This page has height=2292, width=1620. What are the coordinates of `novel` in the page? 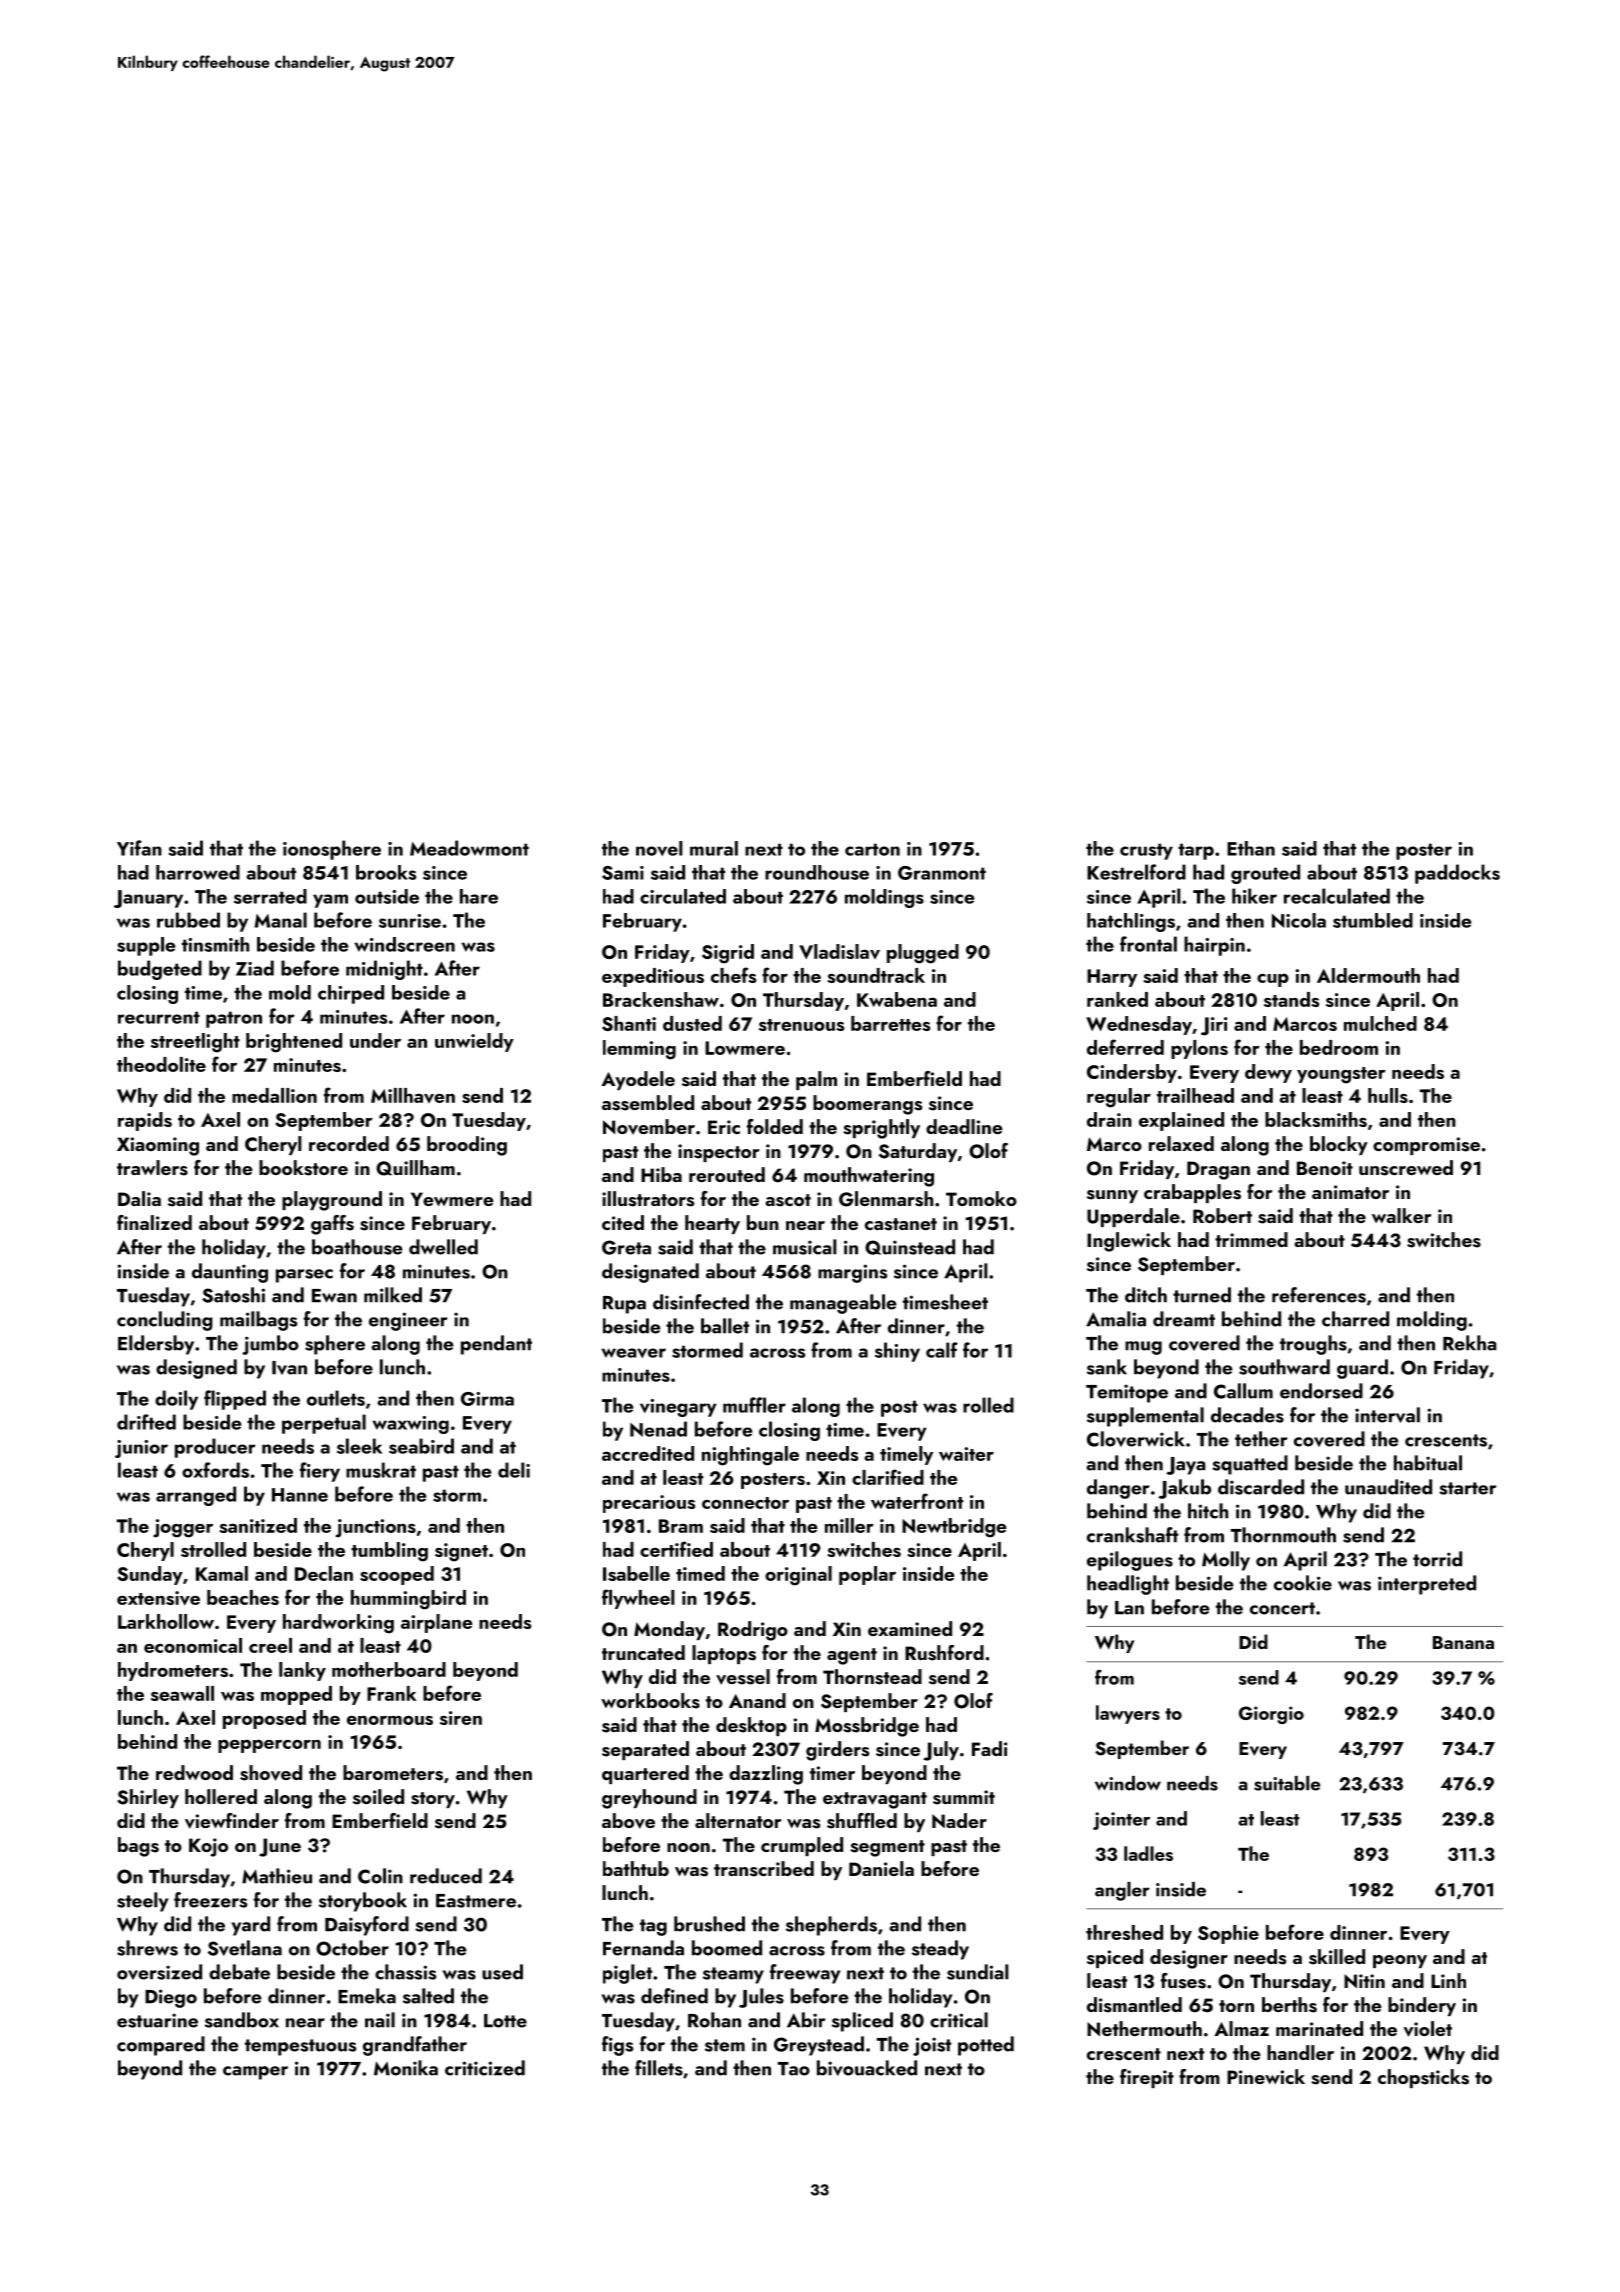 It's located at (659, 848).
